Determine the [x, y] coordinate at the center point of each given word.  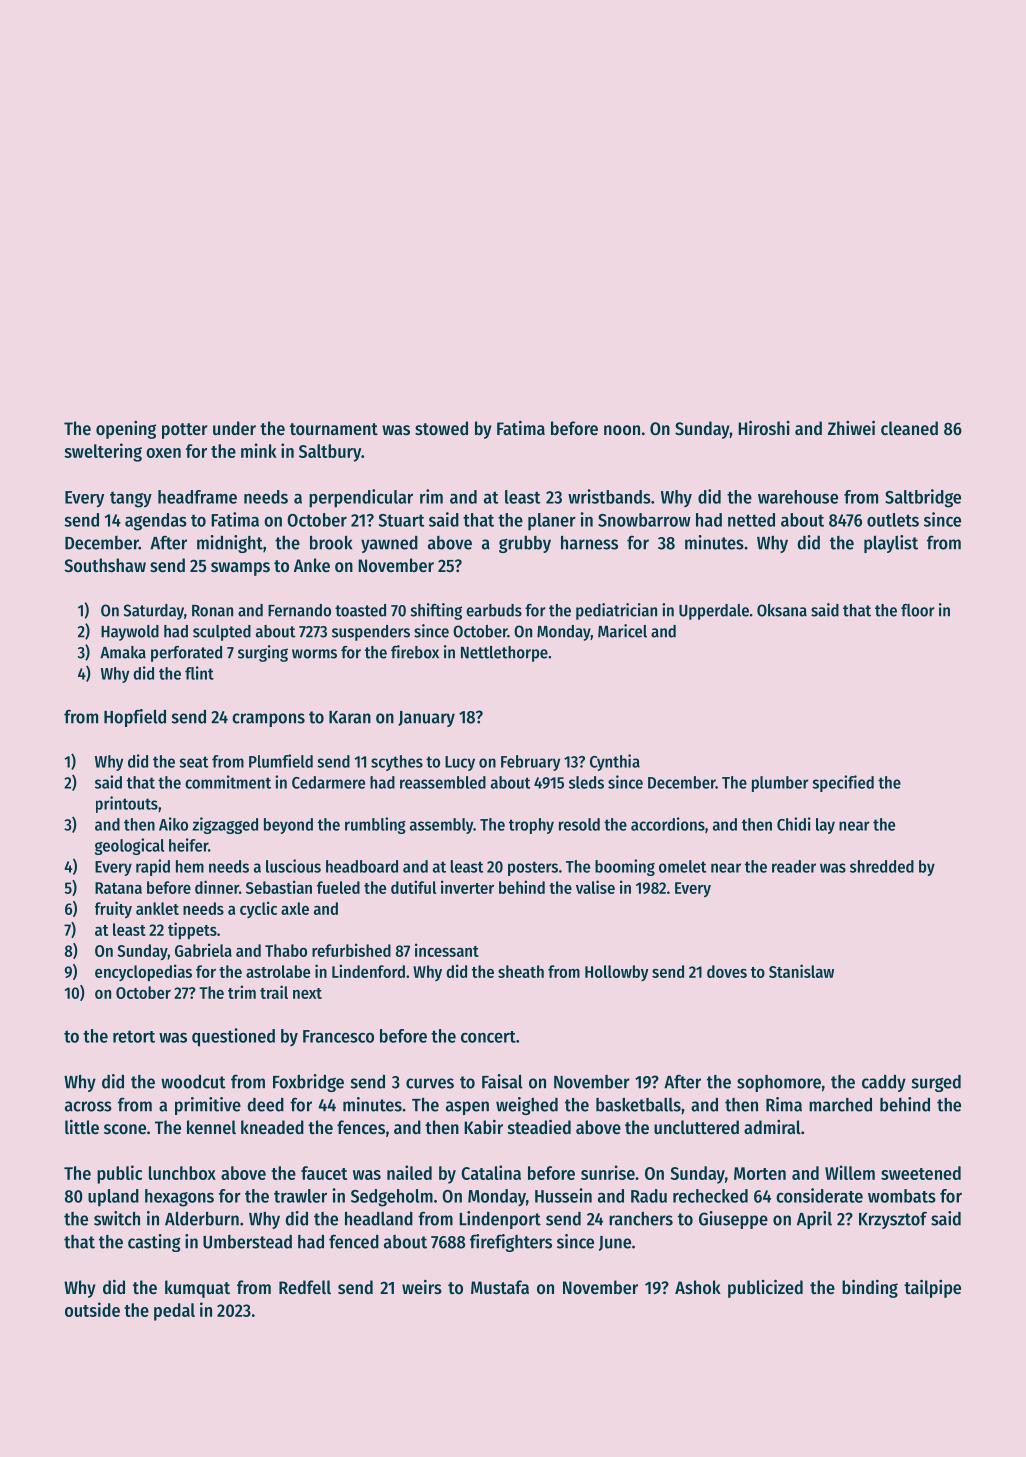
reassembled [443, 782]
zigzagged [225, 825]
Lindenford [368, 971]
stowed [441, 428]
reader [794, 866]
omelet [682, 866]
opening [126, 430]
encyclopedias [143, 973]
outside [92, 1309]
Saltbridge [923, 498]
